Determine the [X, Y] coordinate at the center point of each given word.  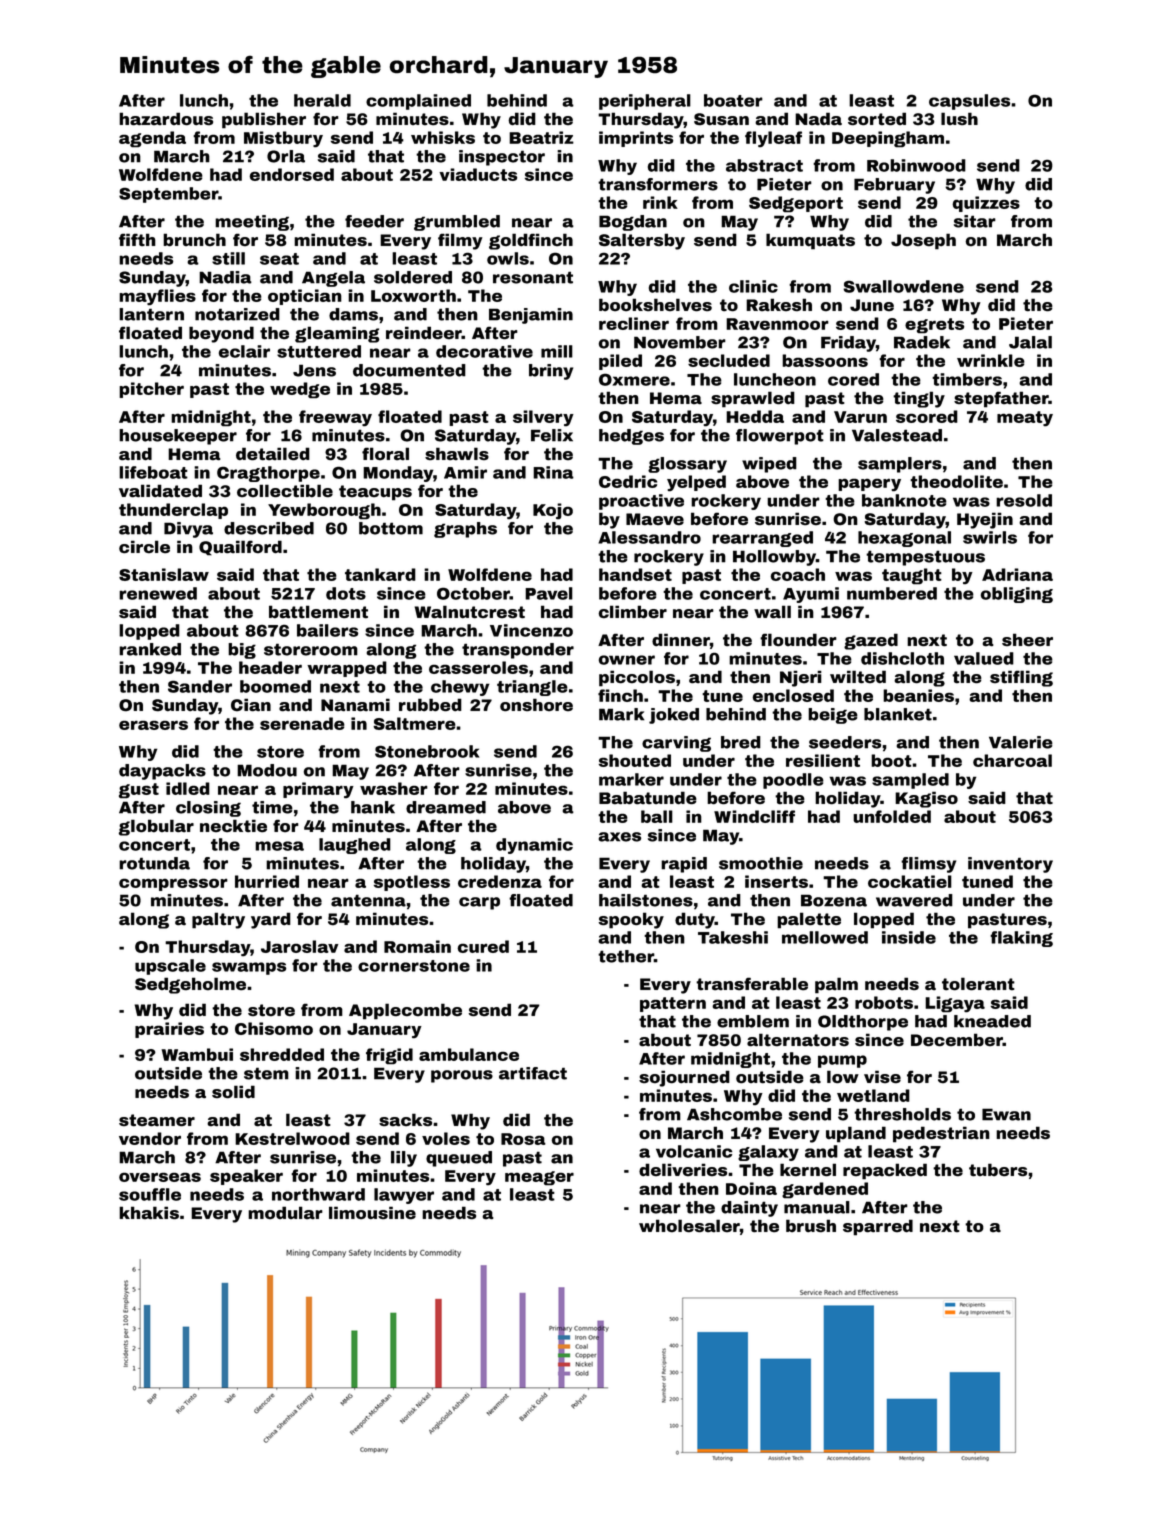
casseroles [478, 667]
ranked [150, 649]
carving [676, 744]
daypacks [162, 772]
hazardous [166, 119]
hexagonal [904, 539]
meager [539, 1178]
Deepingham [888, 139]
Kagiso [926, 799]
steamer [157, 1120]
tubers [998, 1170]
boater [733, 100]
